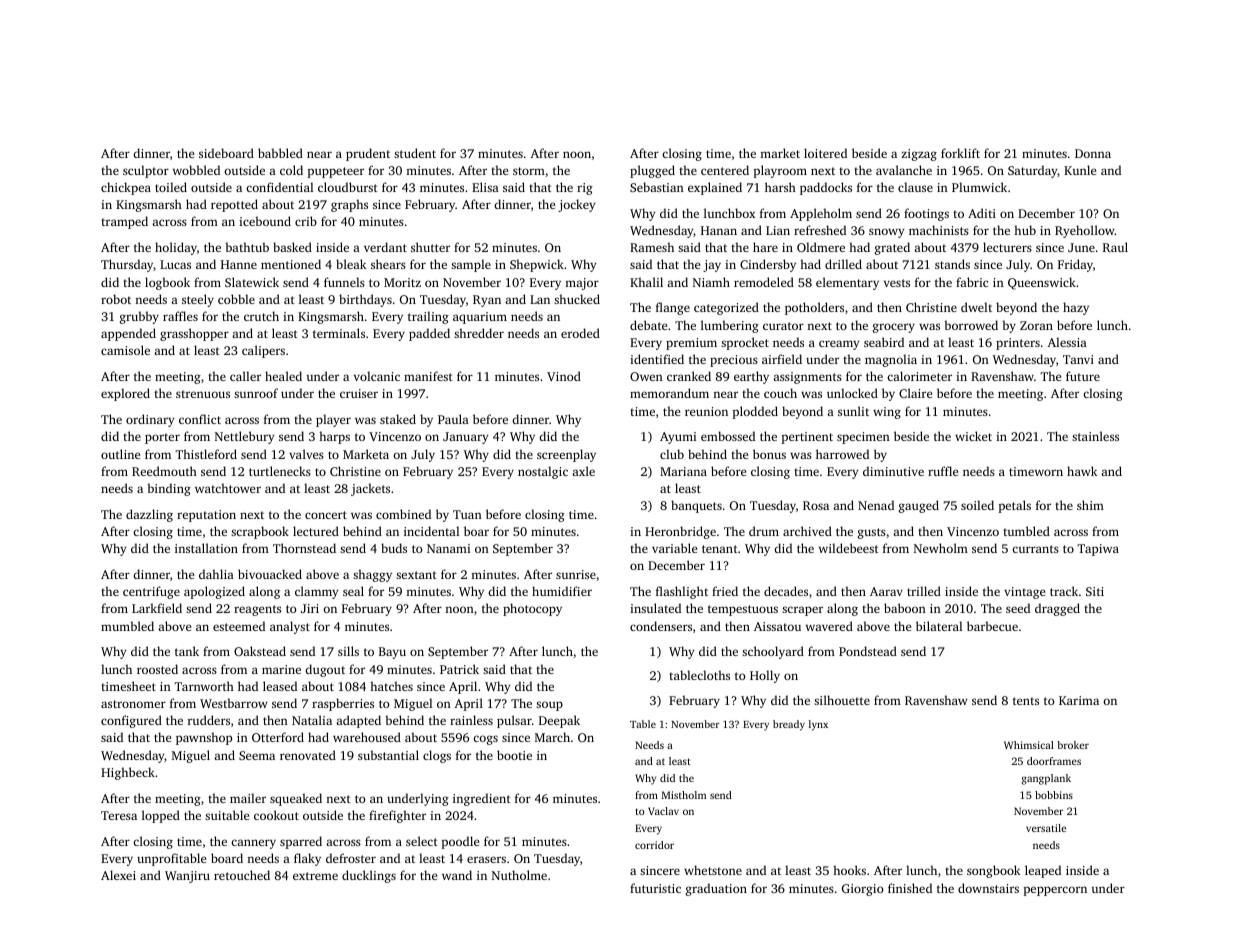 The image size is (1233, 952). What do you see at coordinates (206, 548) in the screenshot?
I see `installation` at bounding box center [206, 548].
